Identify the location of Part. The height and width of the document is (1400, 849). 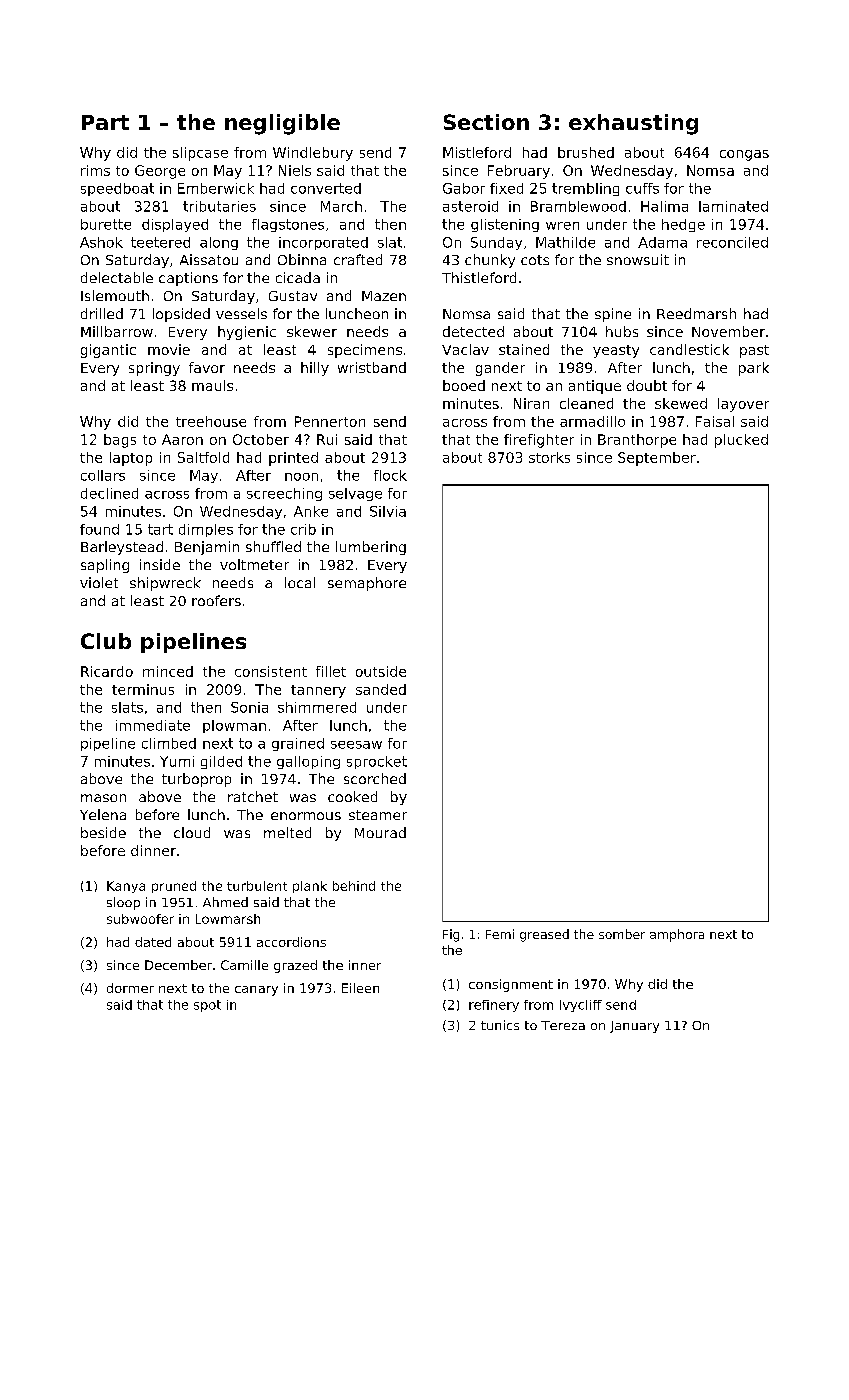
(105, 122).
